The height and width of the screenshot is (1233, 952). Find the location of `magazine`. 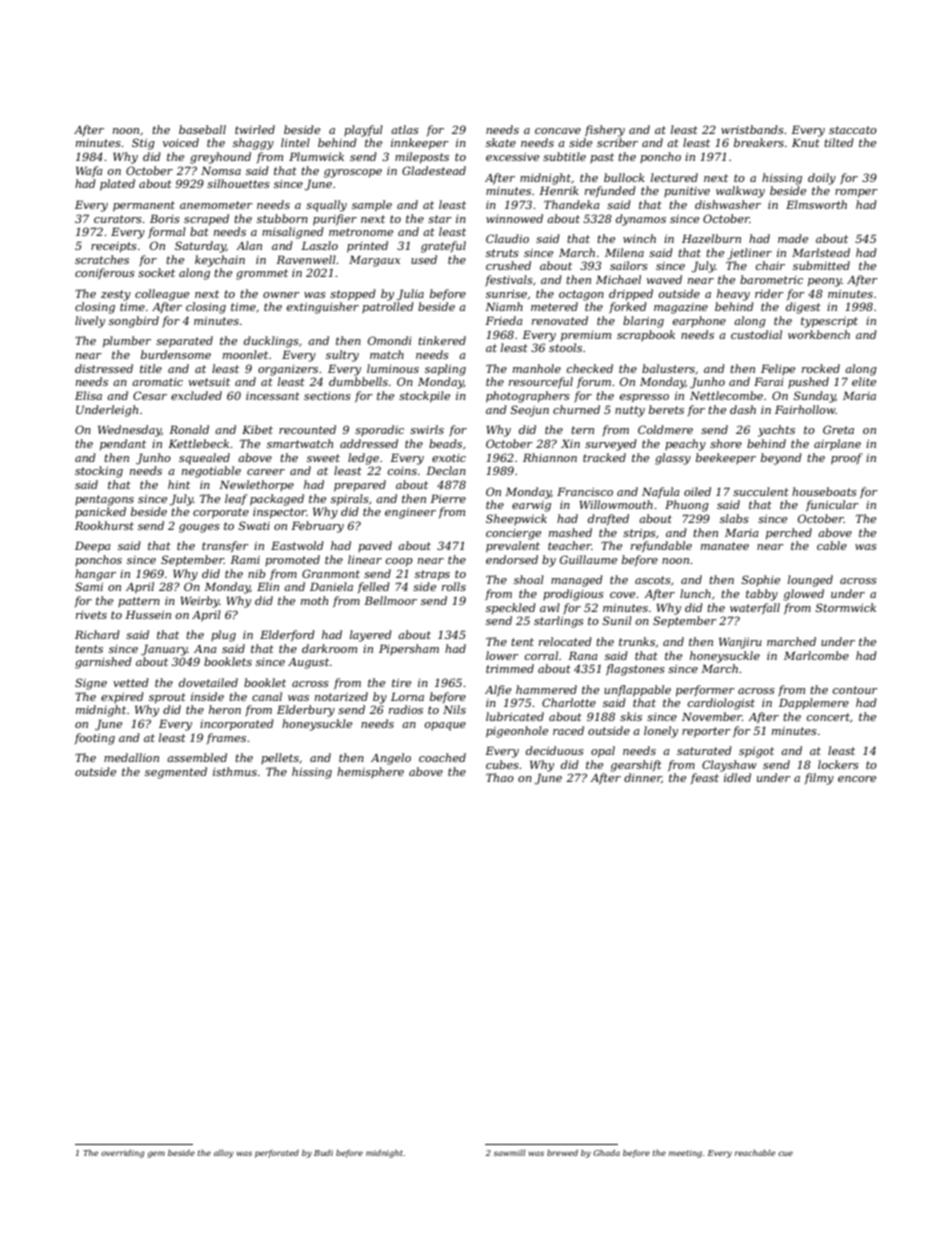

magazine is located at coordinates (681, 308).
